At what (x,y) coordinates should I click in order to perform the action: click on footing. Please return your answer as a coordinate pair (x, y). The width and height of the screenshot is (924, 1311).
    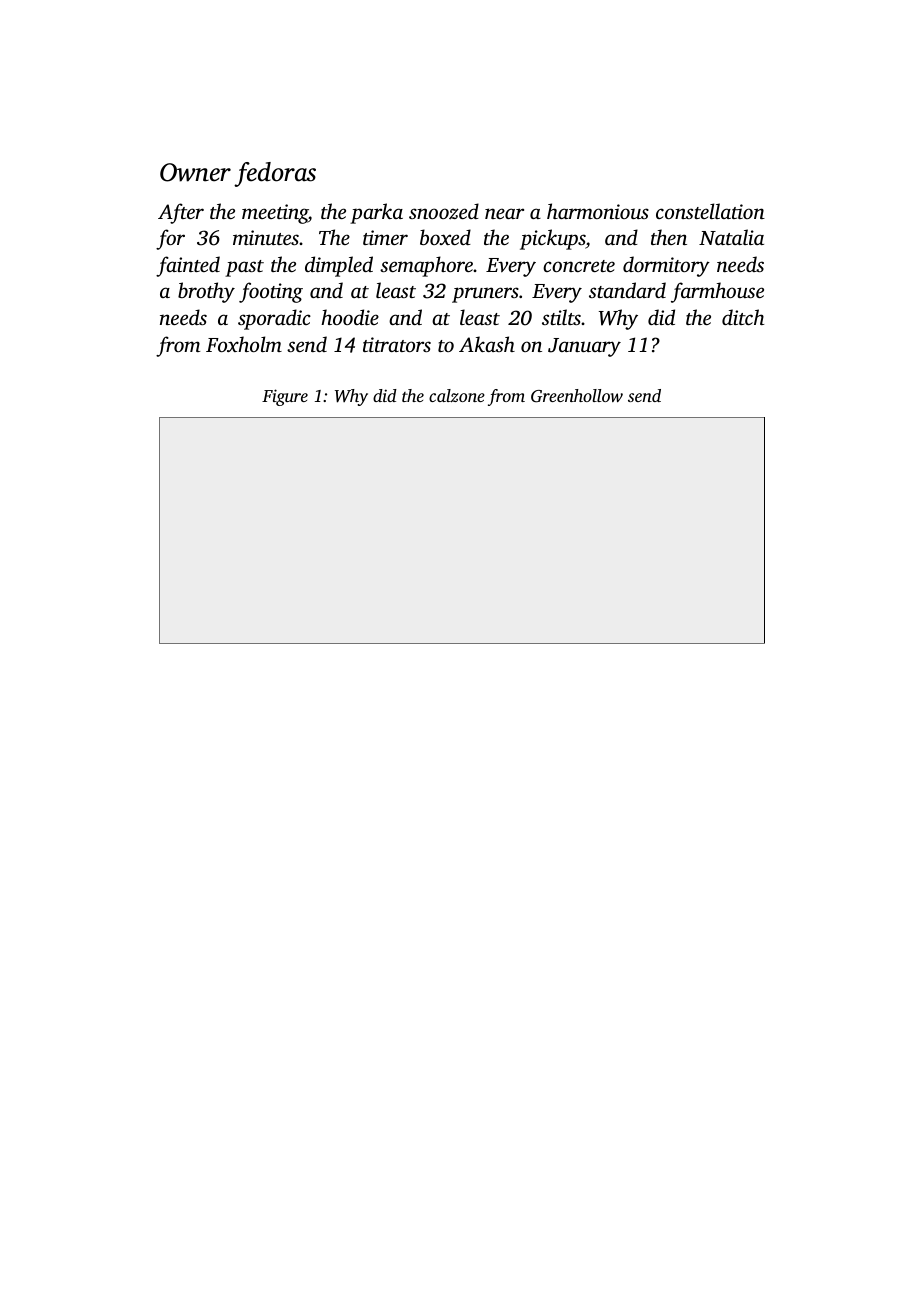
    Looking at the image, I should click on (271, 292).
